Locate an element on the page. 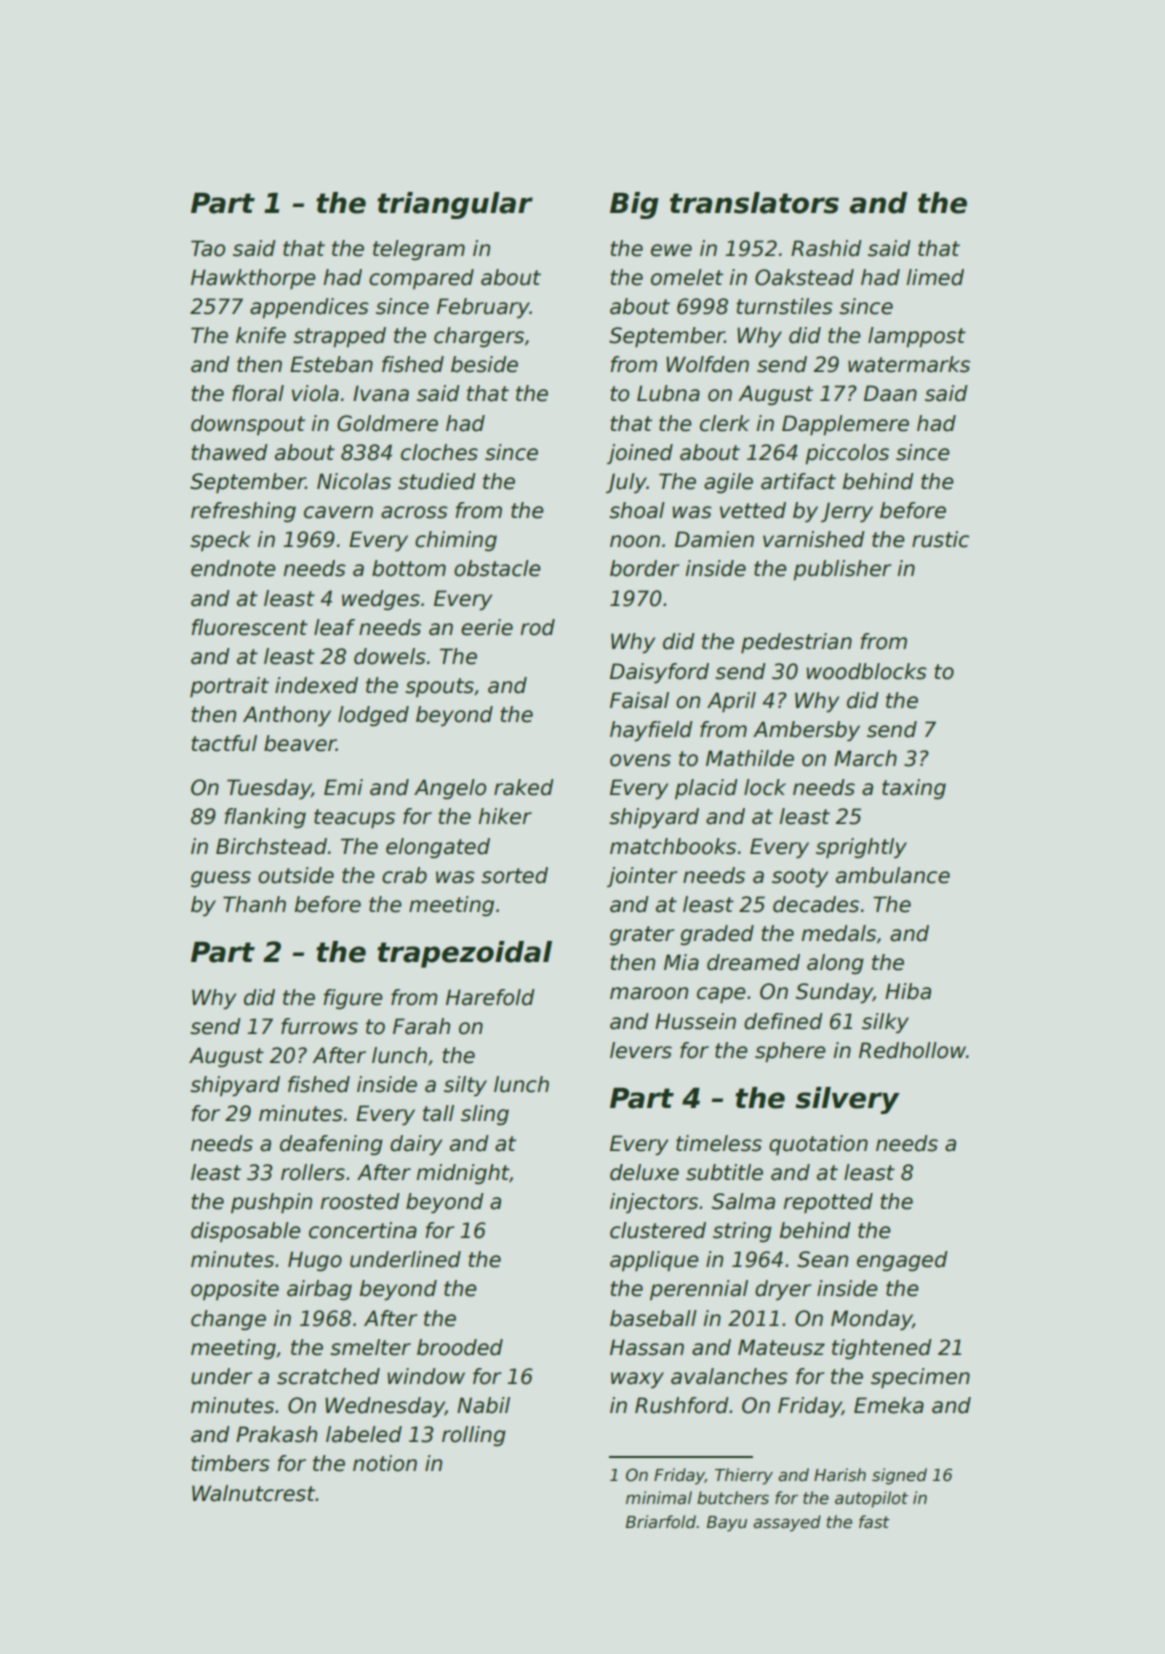 Image resolution: width=1165 pixels, height=1654 pixels. sorted is located at coordinates (514, 875).
